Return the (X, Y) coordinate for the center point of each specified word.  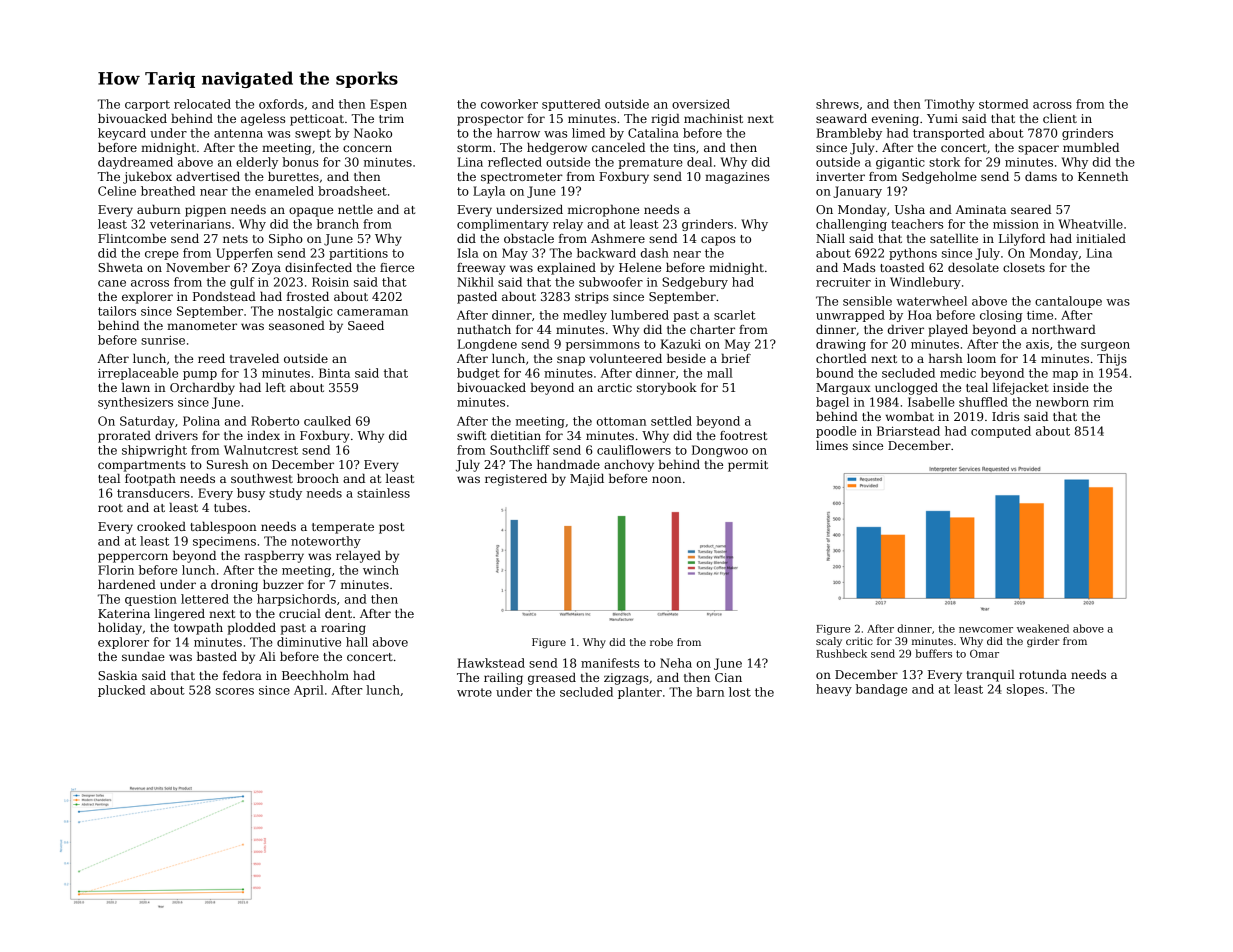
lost (740, 692)
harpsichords (296, 600)
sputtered (571, 105)
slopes (1025, 690)
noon (667, 479)
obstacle (529, 238)
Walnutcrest (261, 450)
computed (1001, 432)
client (1060, 118)
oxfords (281, 104)
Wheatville (1091, 224)
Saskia (117, 675)
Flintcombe (132, 238)
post (391, 528)
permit (748, 466)
